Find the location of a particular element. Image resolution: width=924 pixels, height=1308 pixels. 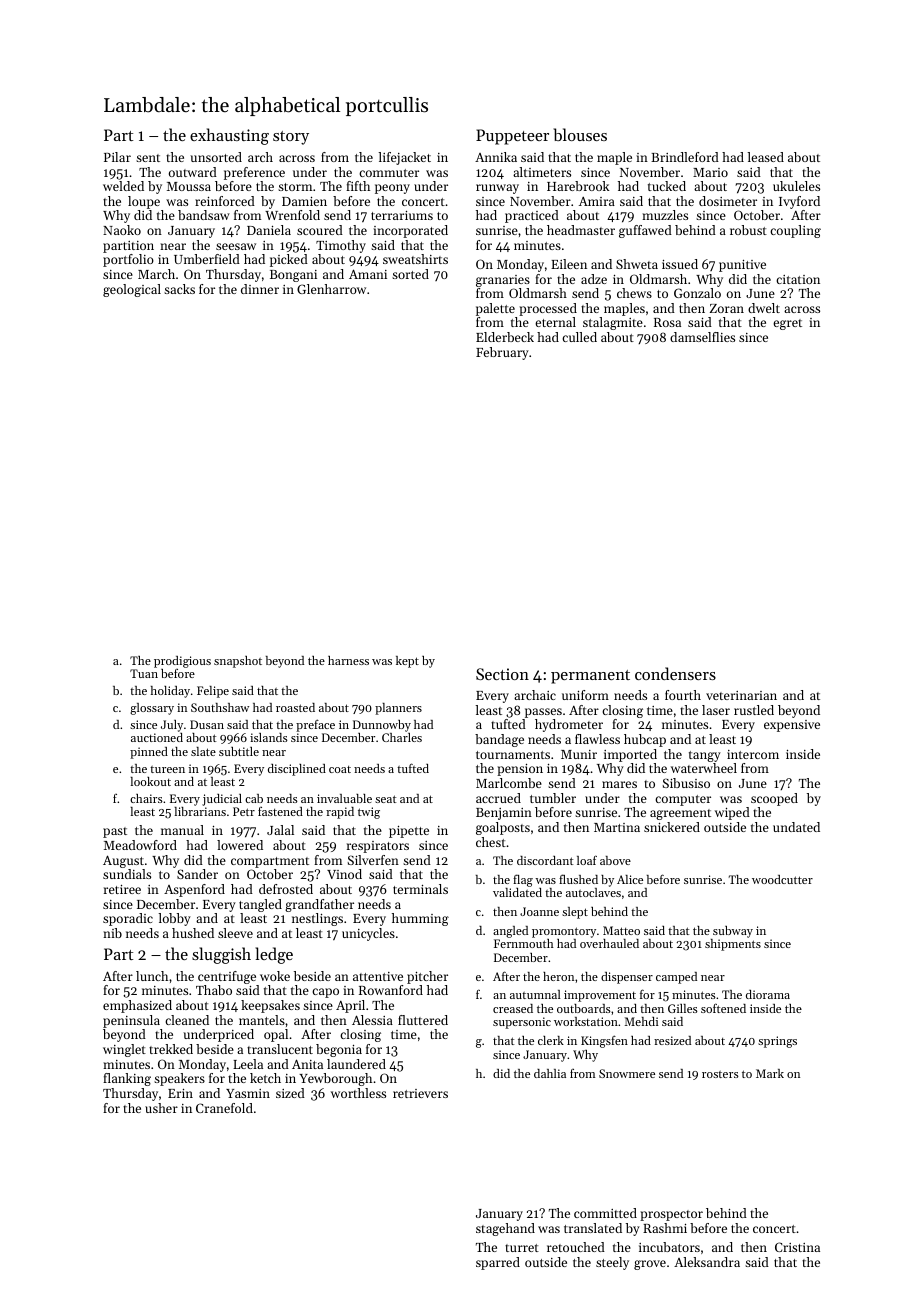

story is located at coordinates (291, 138).
